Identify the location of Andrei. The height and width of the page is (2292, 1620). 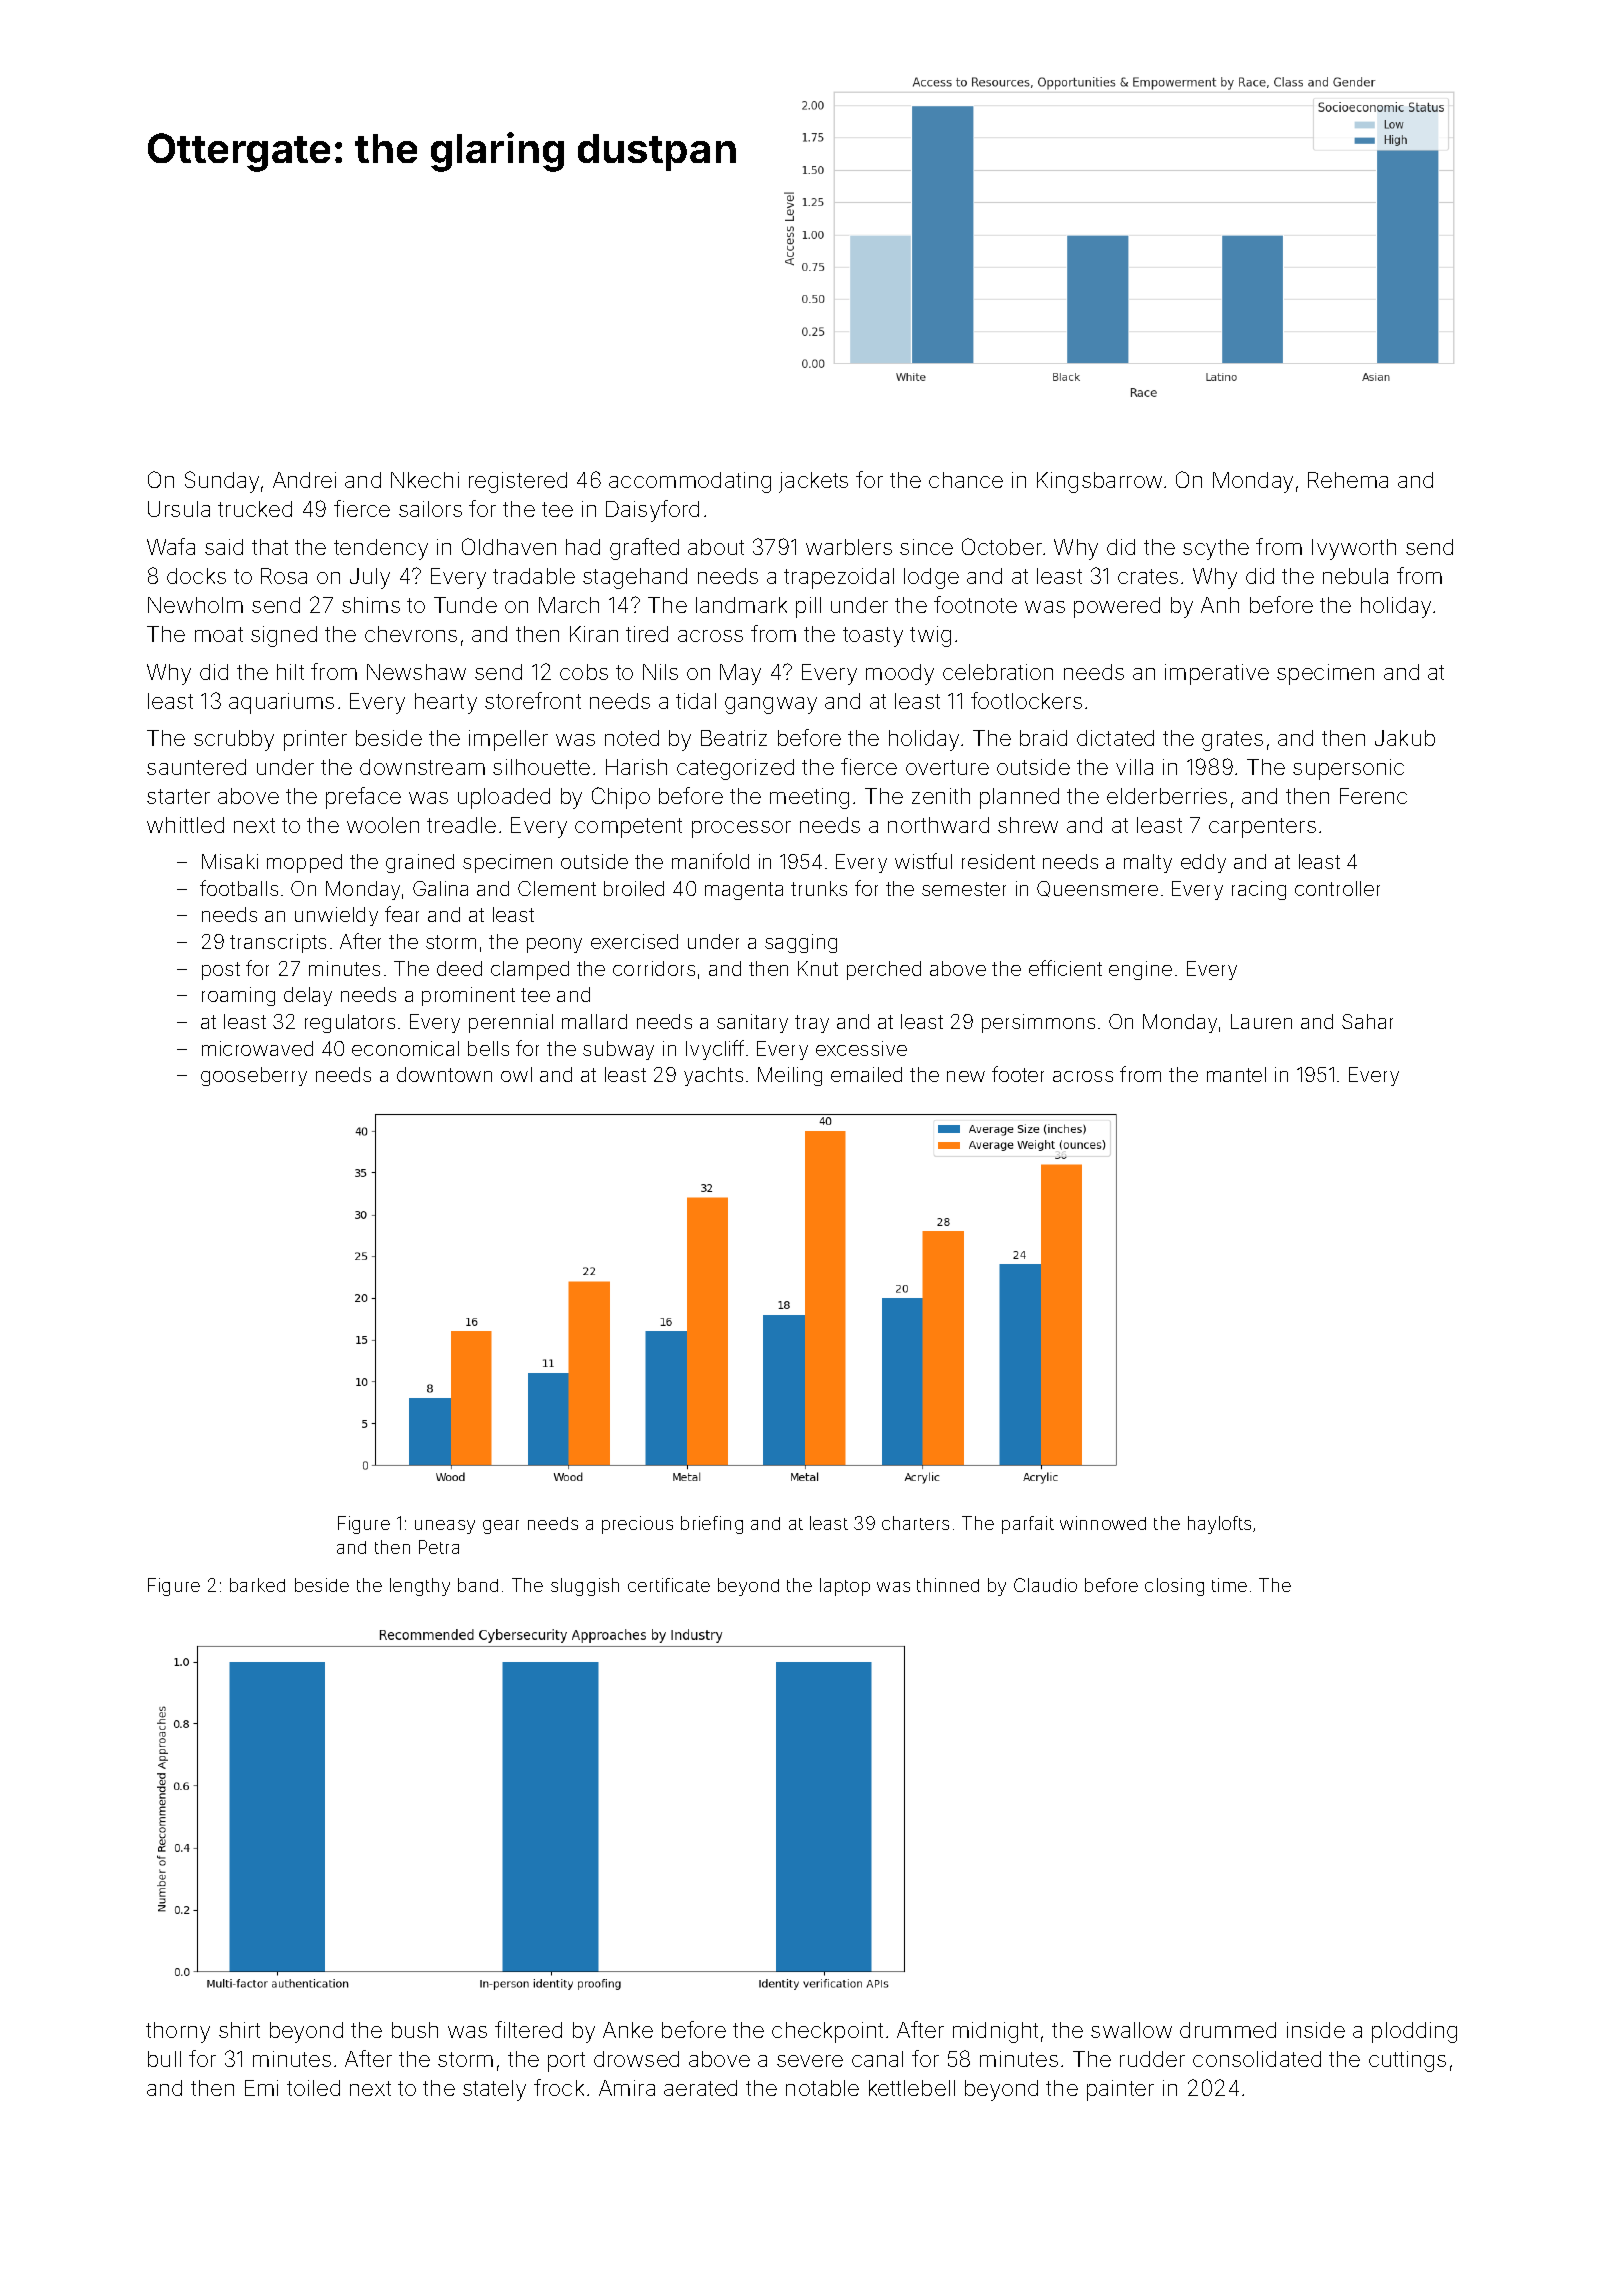
(304, 480).
